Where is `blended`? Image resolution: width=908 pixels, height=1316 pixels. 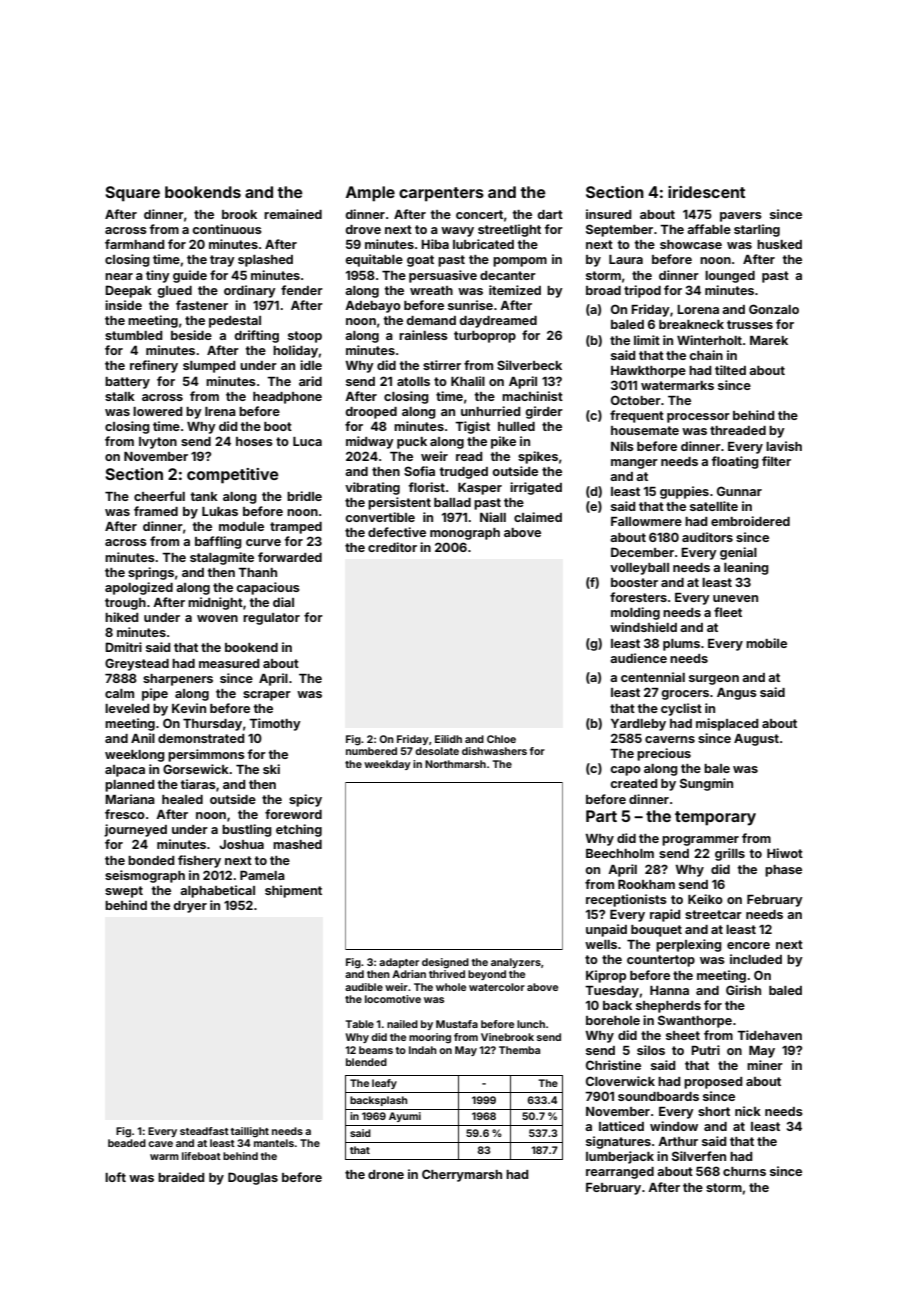 blended is located at coordinates (366, 1062).
